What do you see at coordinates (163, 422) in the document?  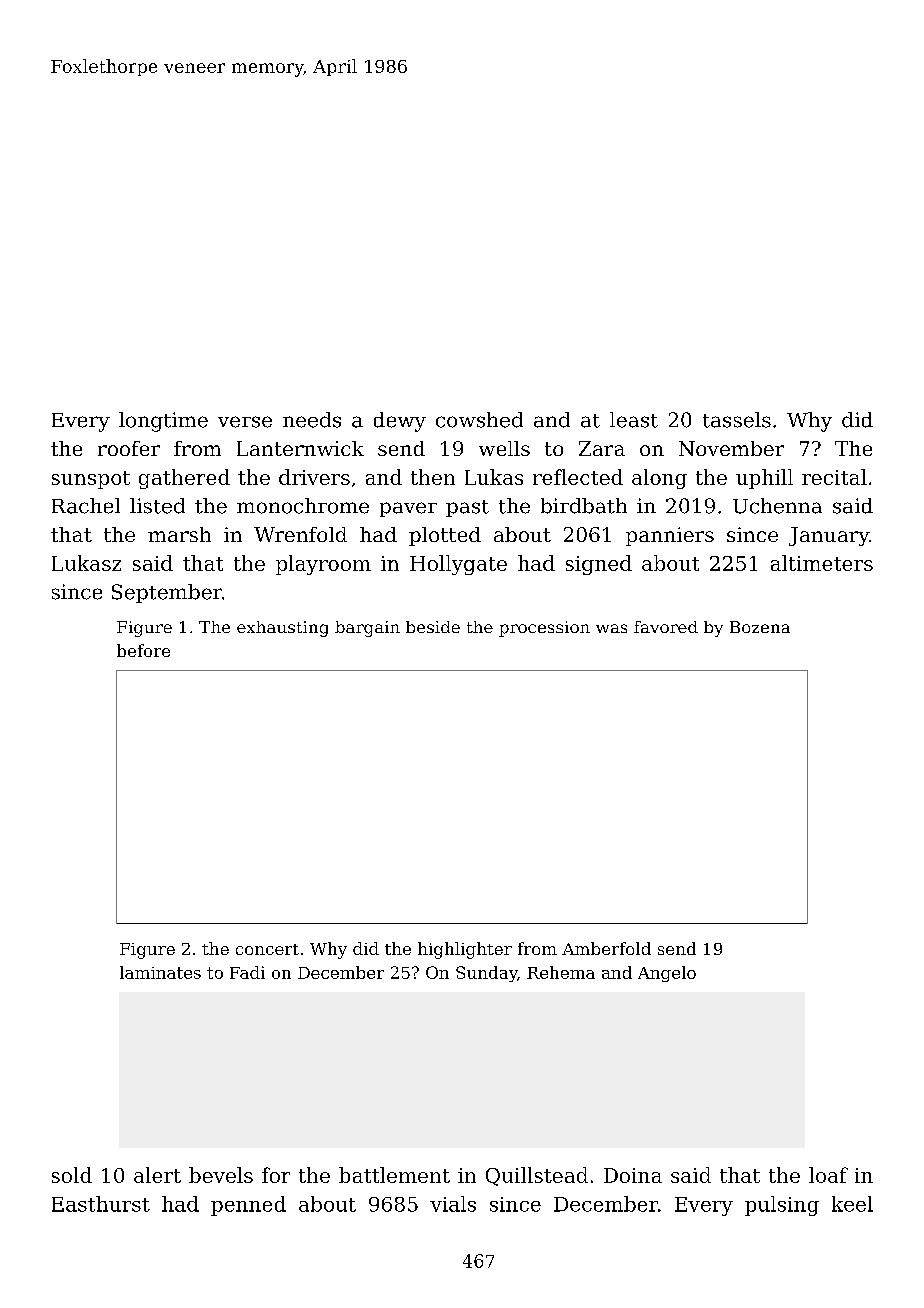 I see `longtime` at bounding box center [163, 422].
